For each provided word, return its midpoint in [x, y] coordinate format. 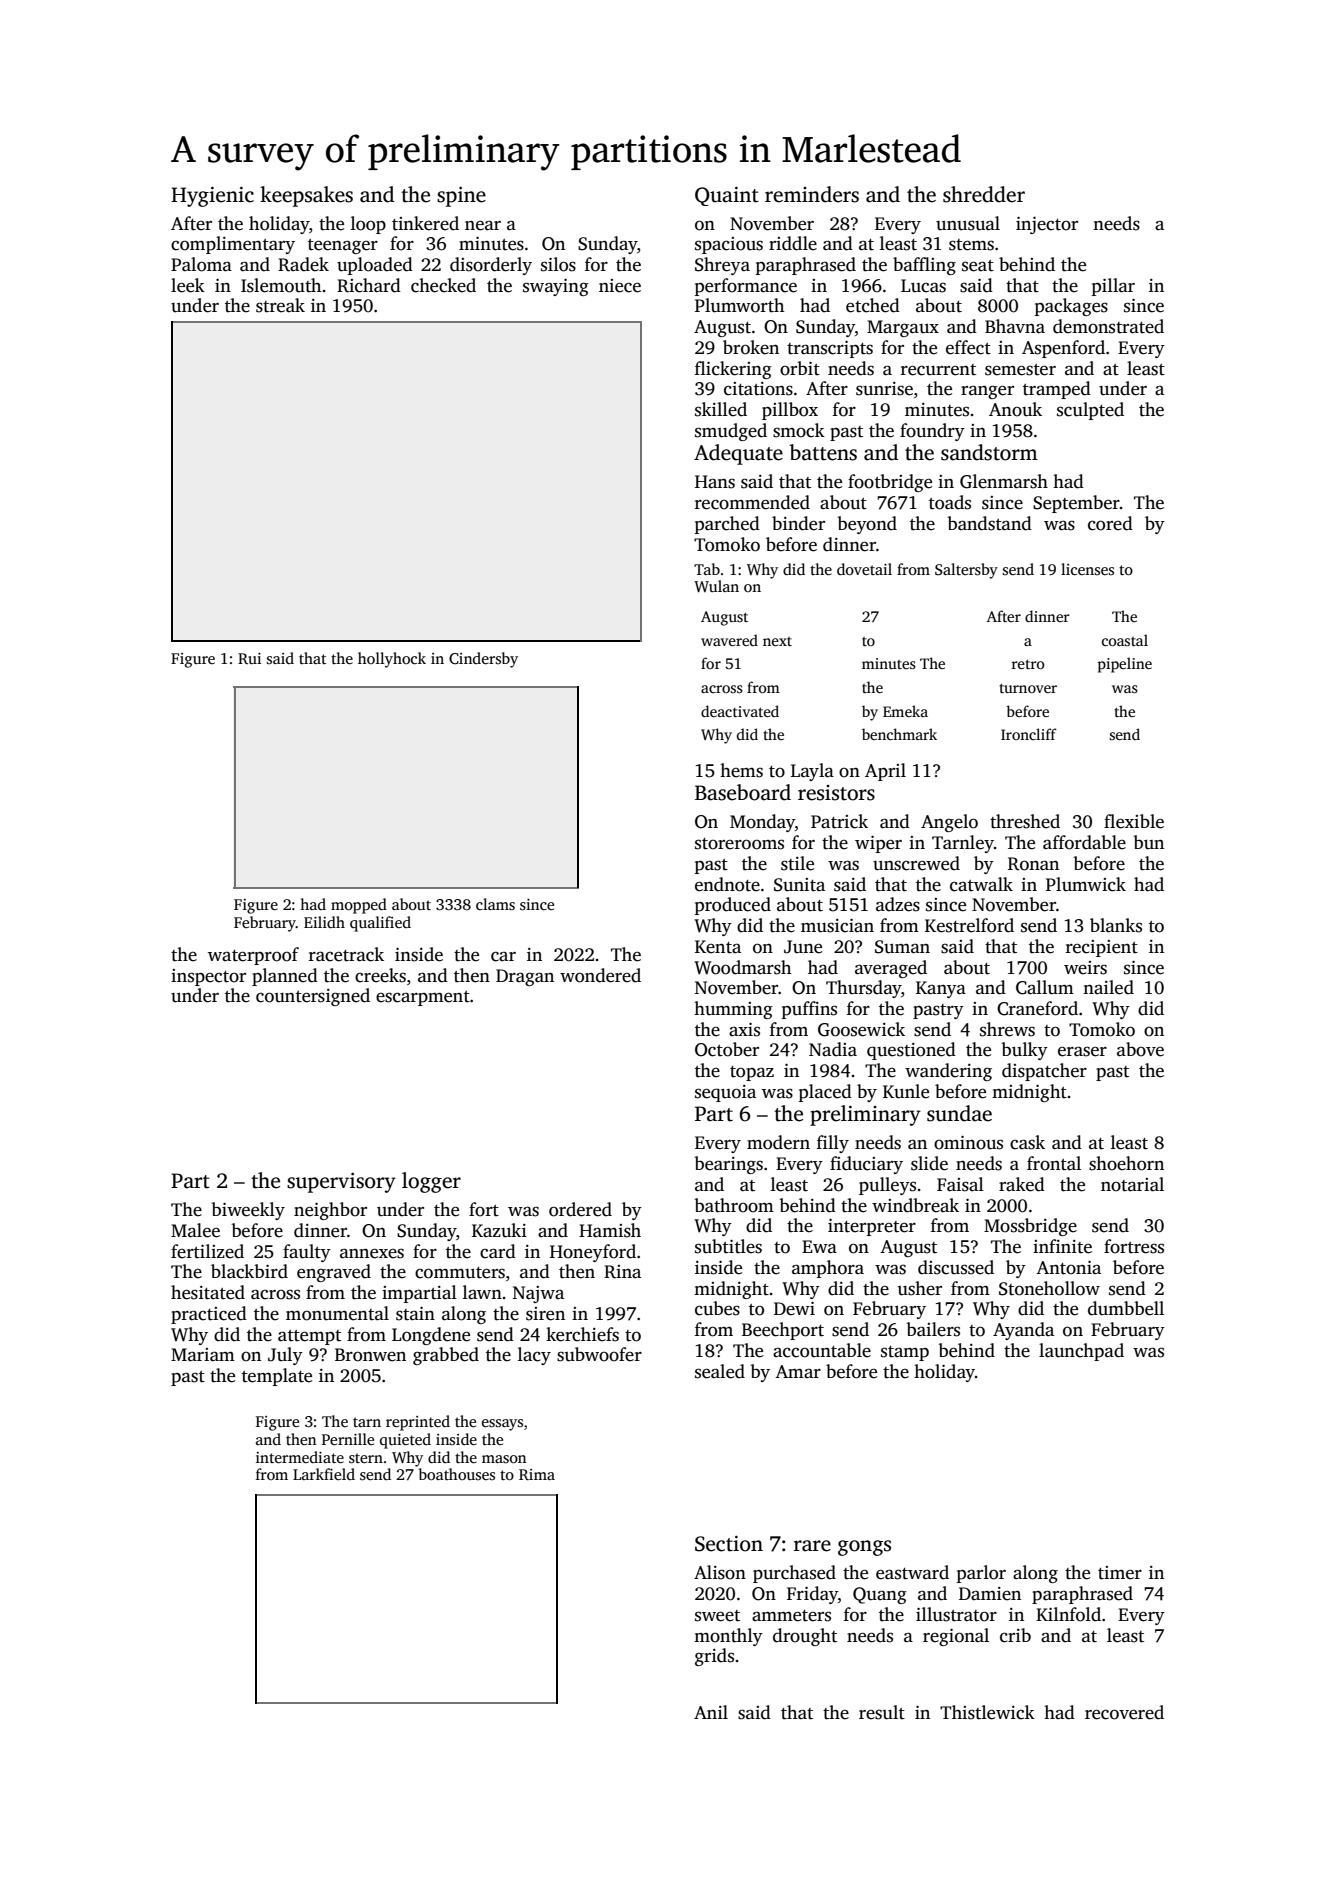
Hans [715, 482]
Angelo [949, 823]
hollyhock [392, 660]
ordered [580, 1209]
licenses [1087, 569]
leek [188, 285]
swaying [556, 287]
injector [1047, 225]
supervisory [341, 1183]
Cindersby [483, 660]
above [1140, 1049]
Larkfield [324, 1474]
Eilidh [324, 922]
